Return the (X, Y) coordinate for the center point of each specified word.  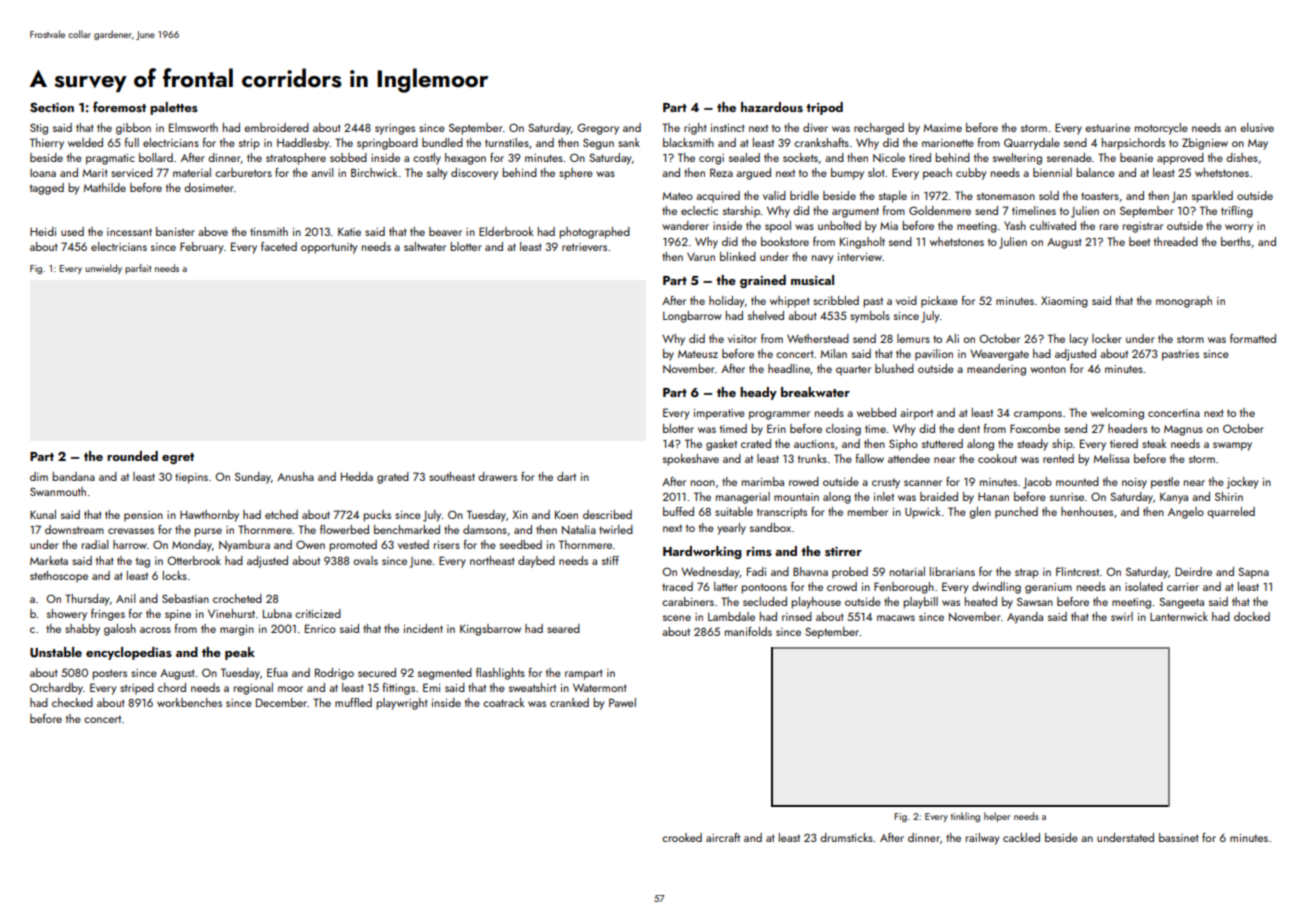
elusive (1257, 127)
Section (52, 107)
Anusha (295, 476)
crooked (682, 837)
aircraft (723, 837)
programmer (779, 415)
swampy (1232, 446)
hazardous (772, 107)
